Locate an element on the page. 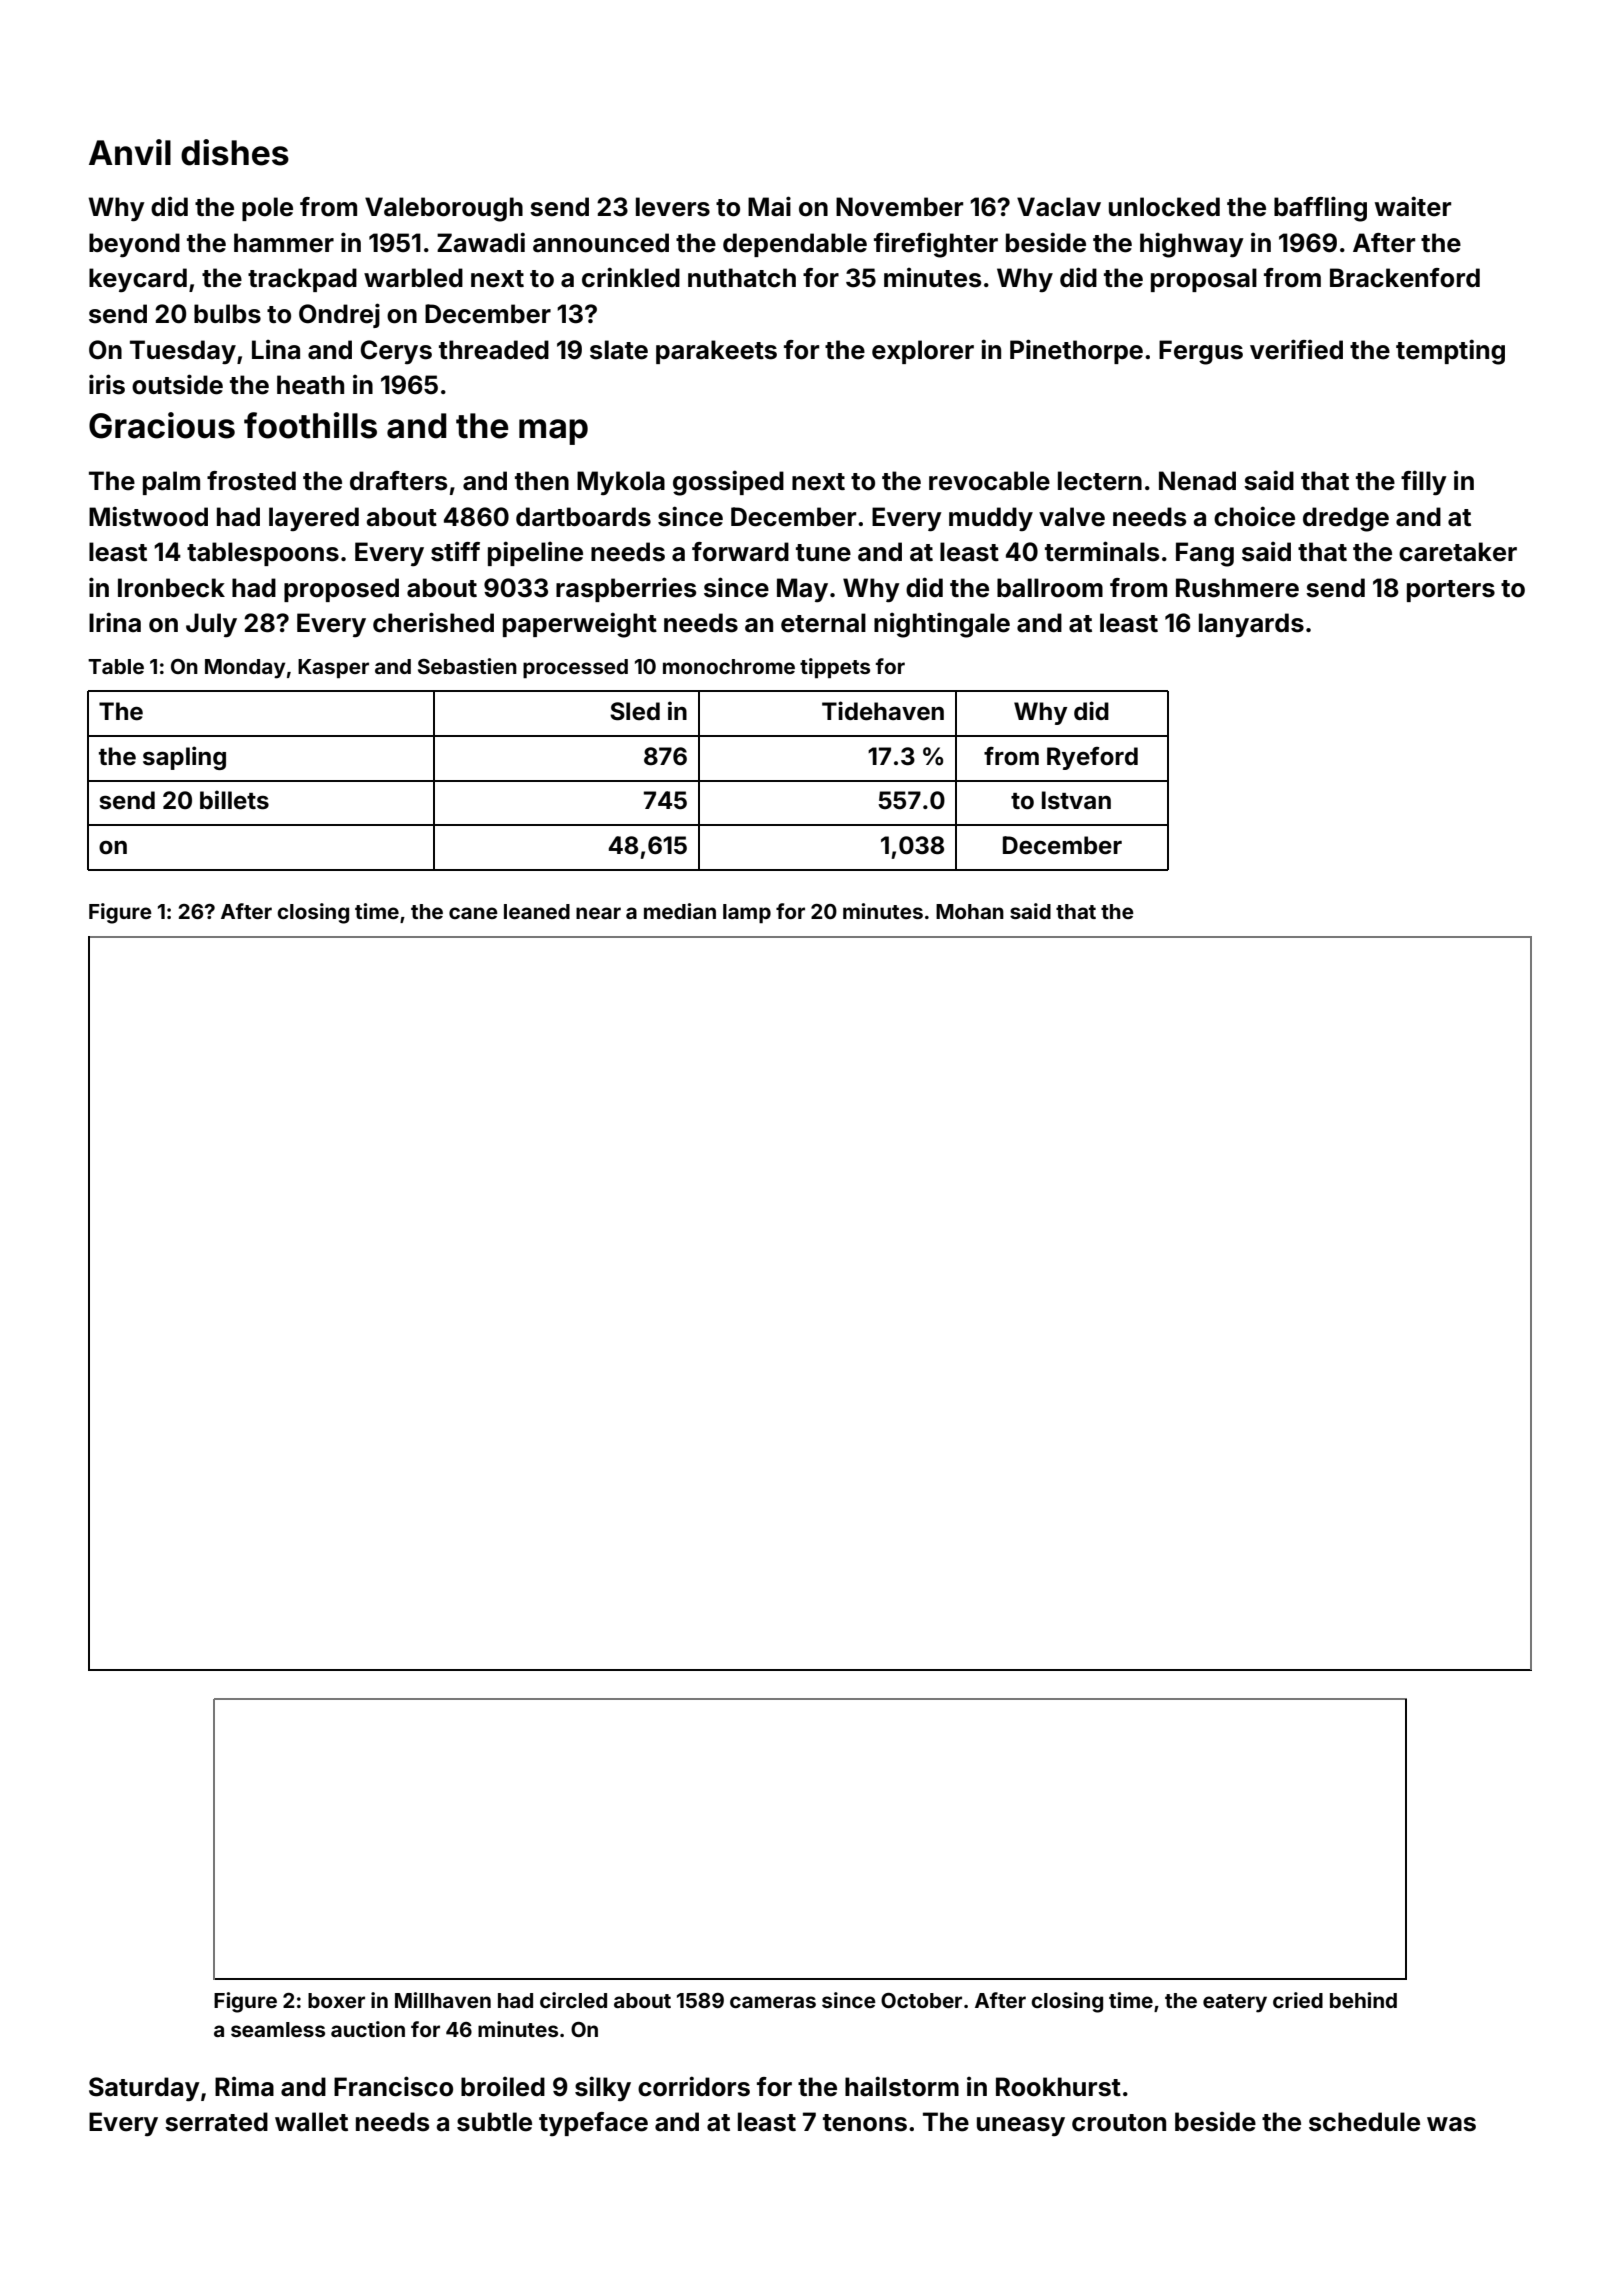 Image resolution: width=1620 pixels, height=2292 pixels. billets is located at coordinates (234, 800).
